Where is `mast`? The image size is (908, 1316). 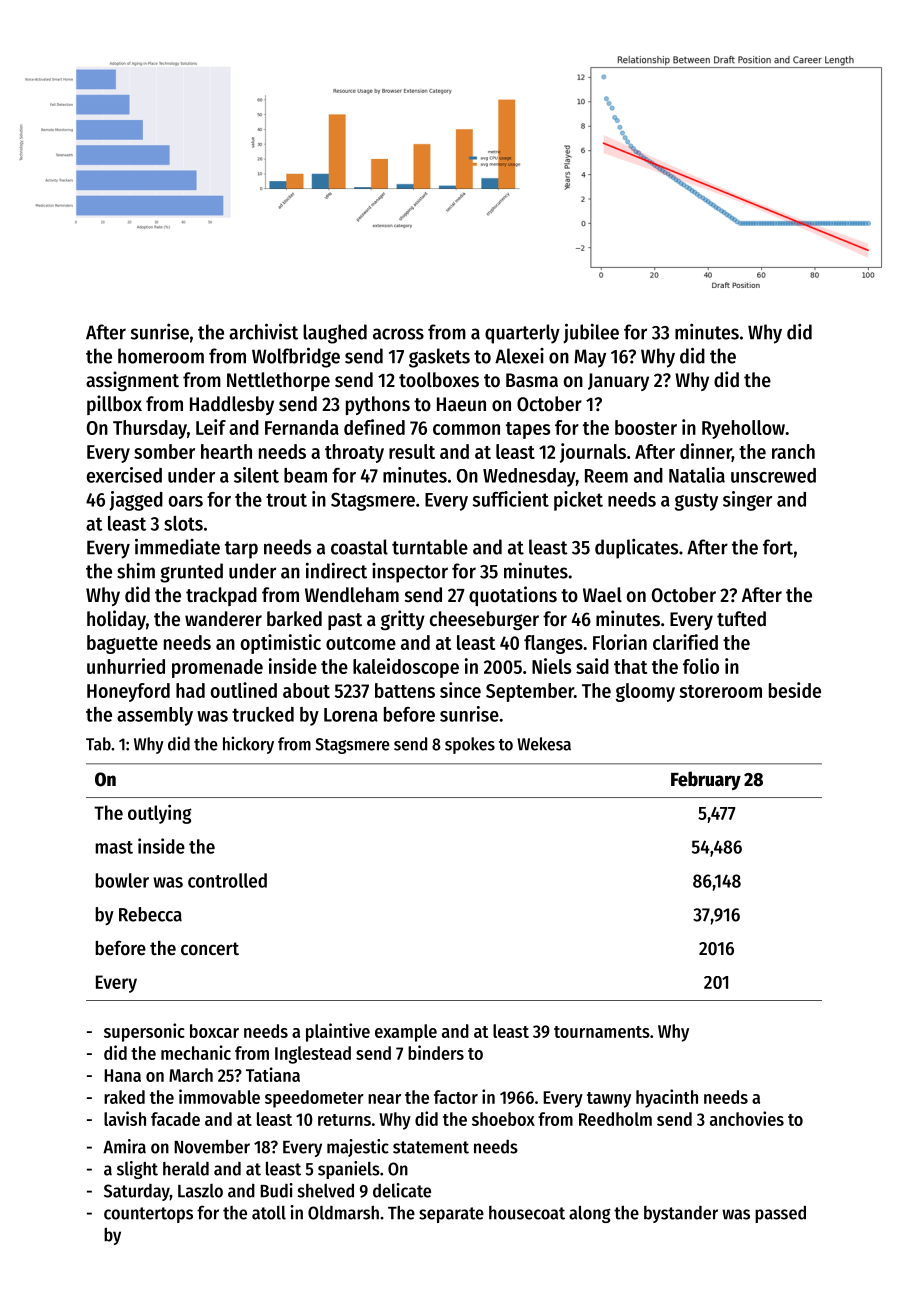 mast is located at coordinates (114, 847).
